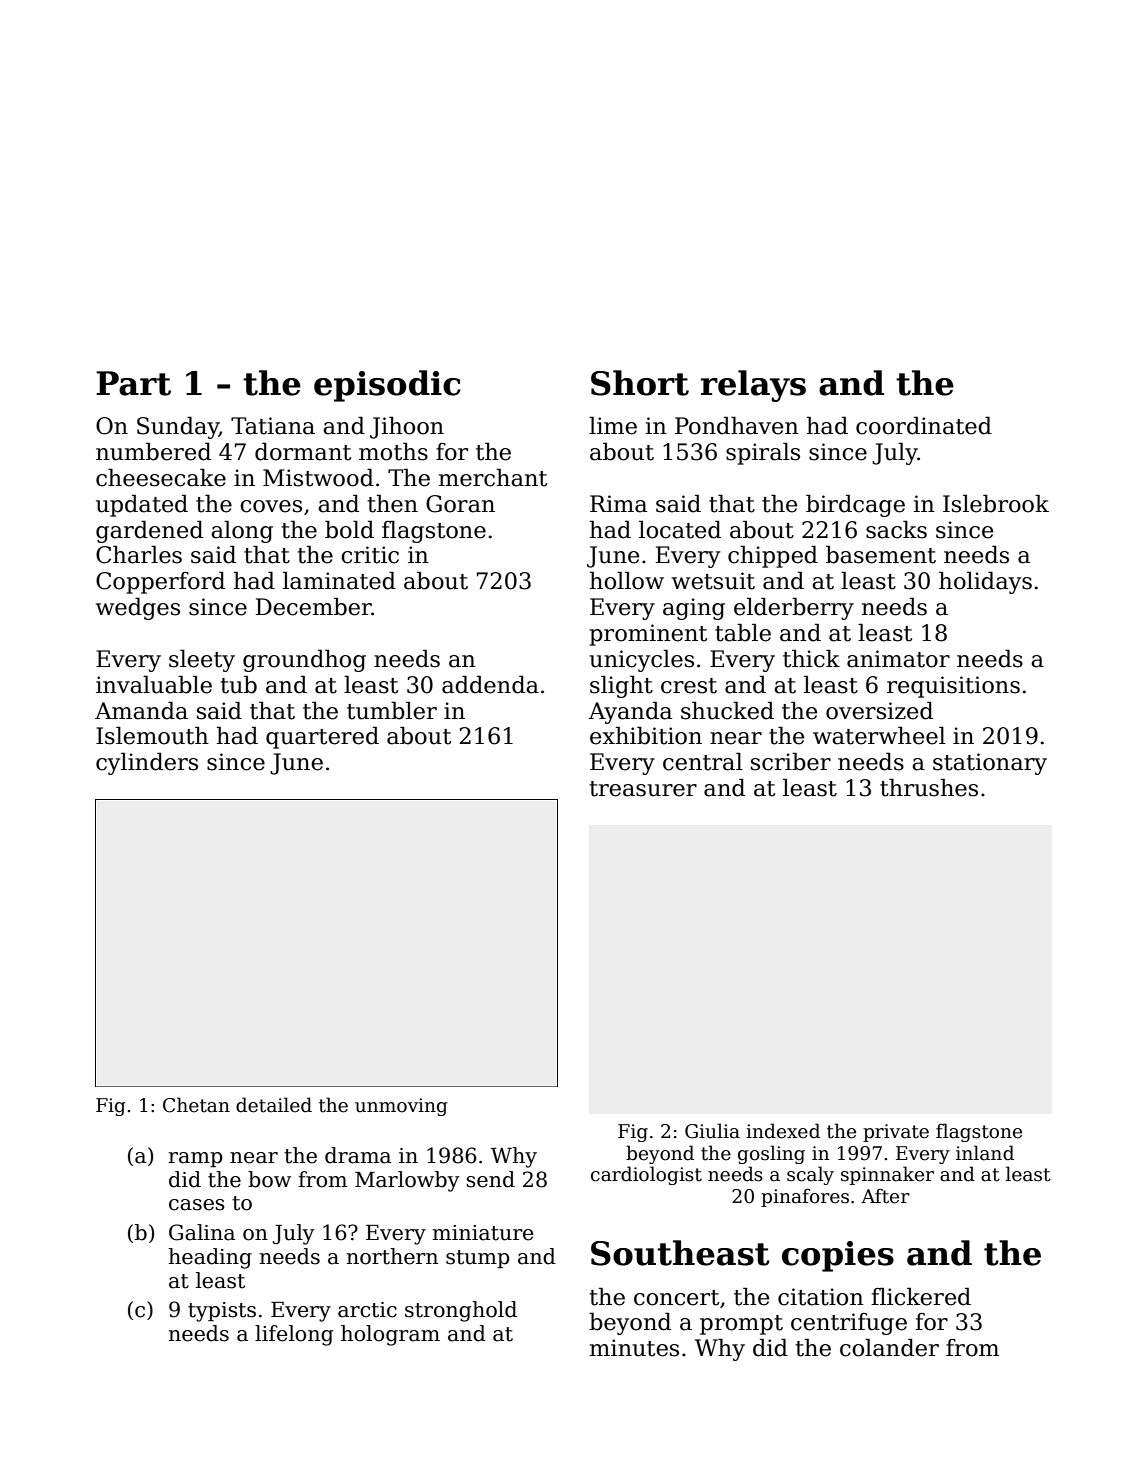  Describe the element at coordinates (643, 789) in the image. I see `treasurer` at that location.
